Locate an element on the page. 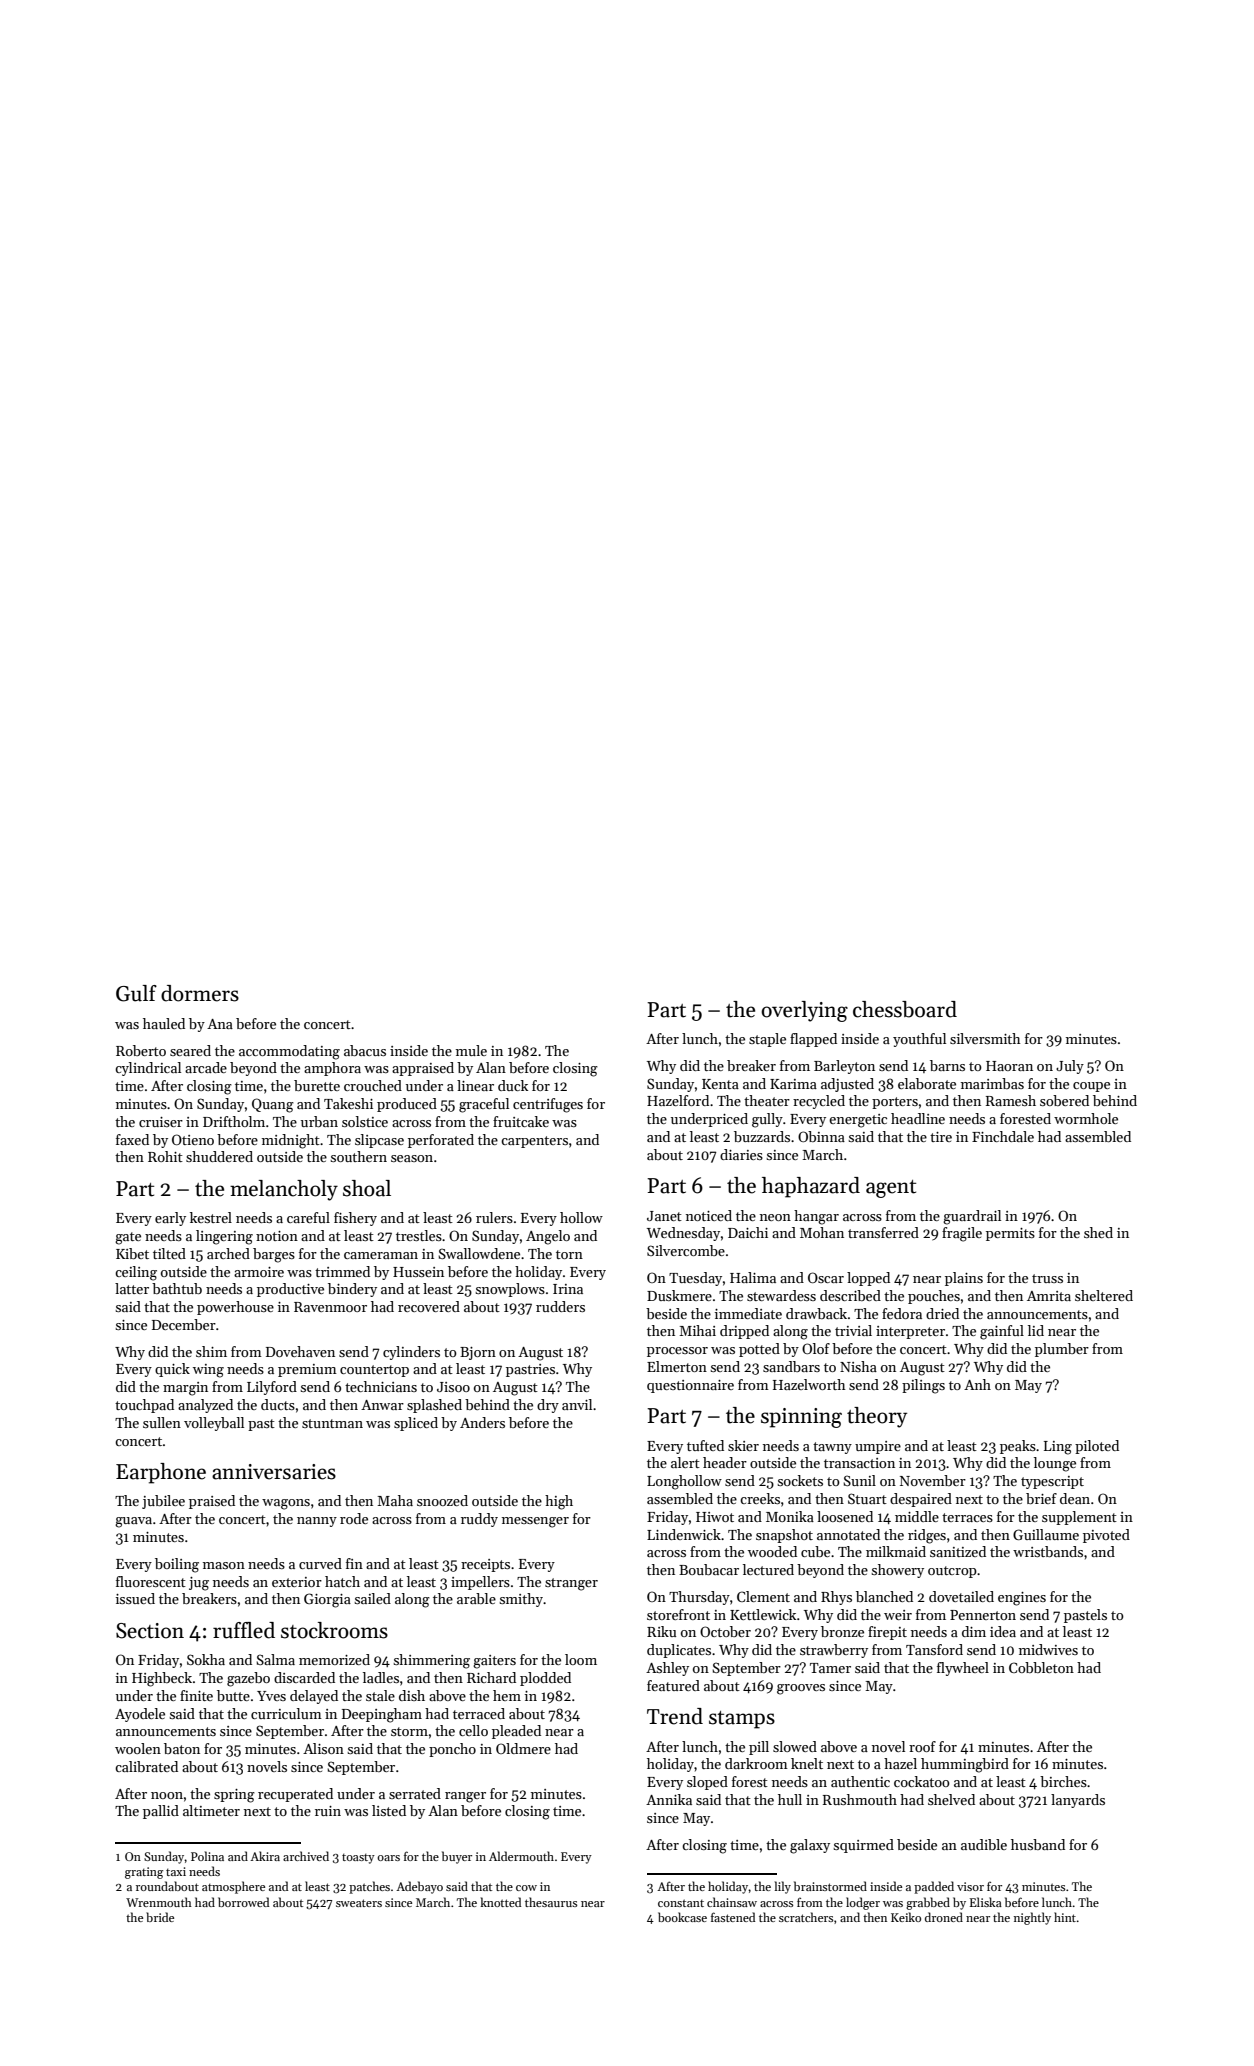 Image resolution: width=1254 pixels, height=2066 pixels. Roberto is located at coordinates (141, 1050).
